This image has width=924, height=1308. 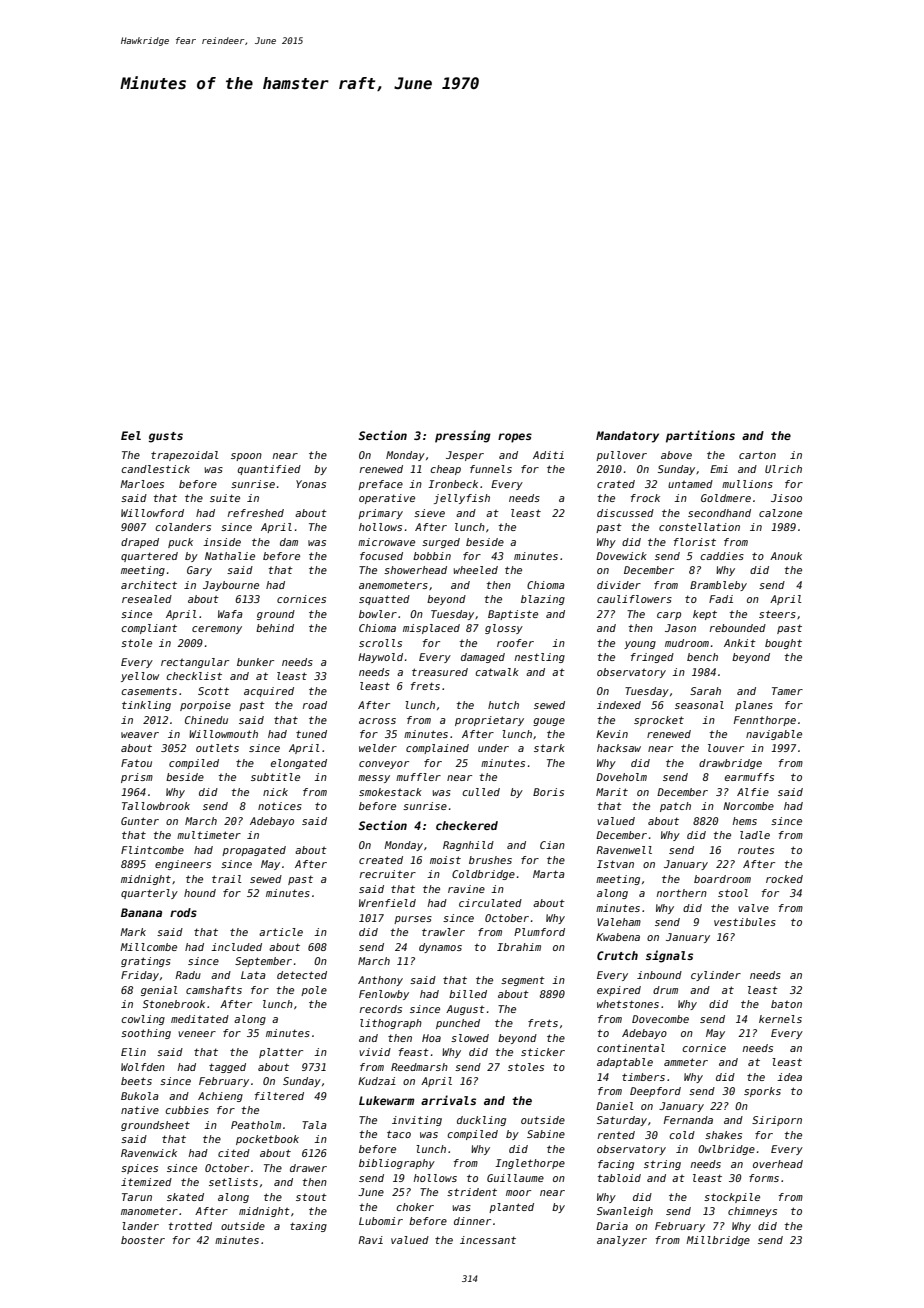 What do you see at coordinates (786, 556) in the image?
I see `Anouk` at bounding box center [786, 556].
